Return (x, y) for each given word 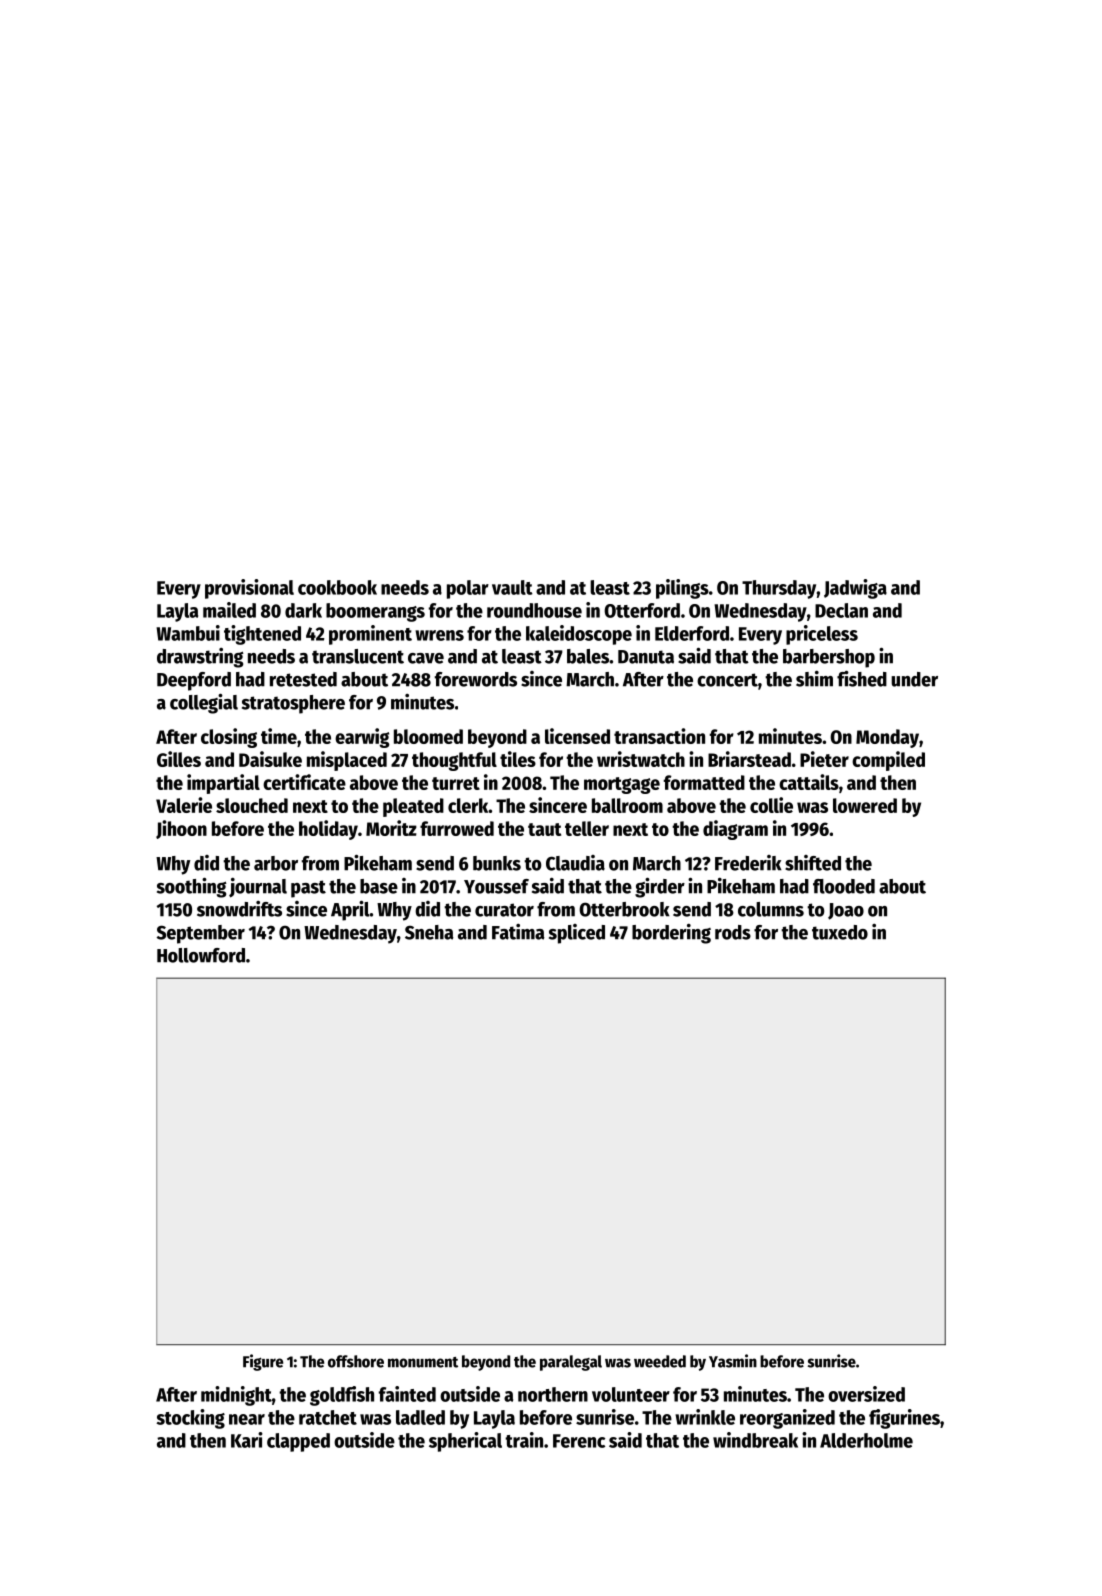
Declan (841, 610)
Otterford (642, 610)
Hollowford (201, 955)
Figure (263, 1362)
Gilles (179, 759)
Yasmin (733, 1361)
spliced (577, 934)
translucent (358, 656)
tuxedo (840, 932)
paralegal (571, 1363)
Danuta (646, 657)
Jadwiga (855, 589)
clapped (298, 1442)
